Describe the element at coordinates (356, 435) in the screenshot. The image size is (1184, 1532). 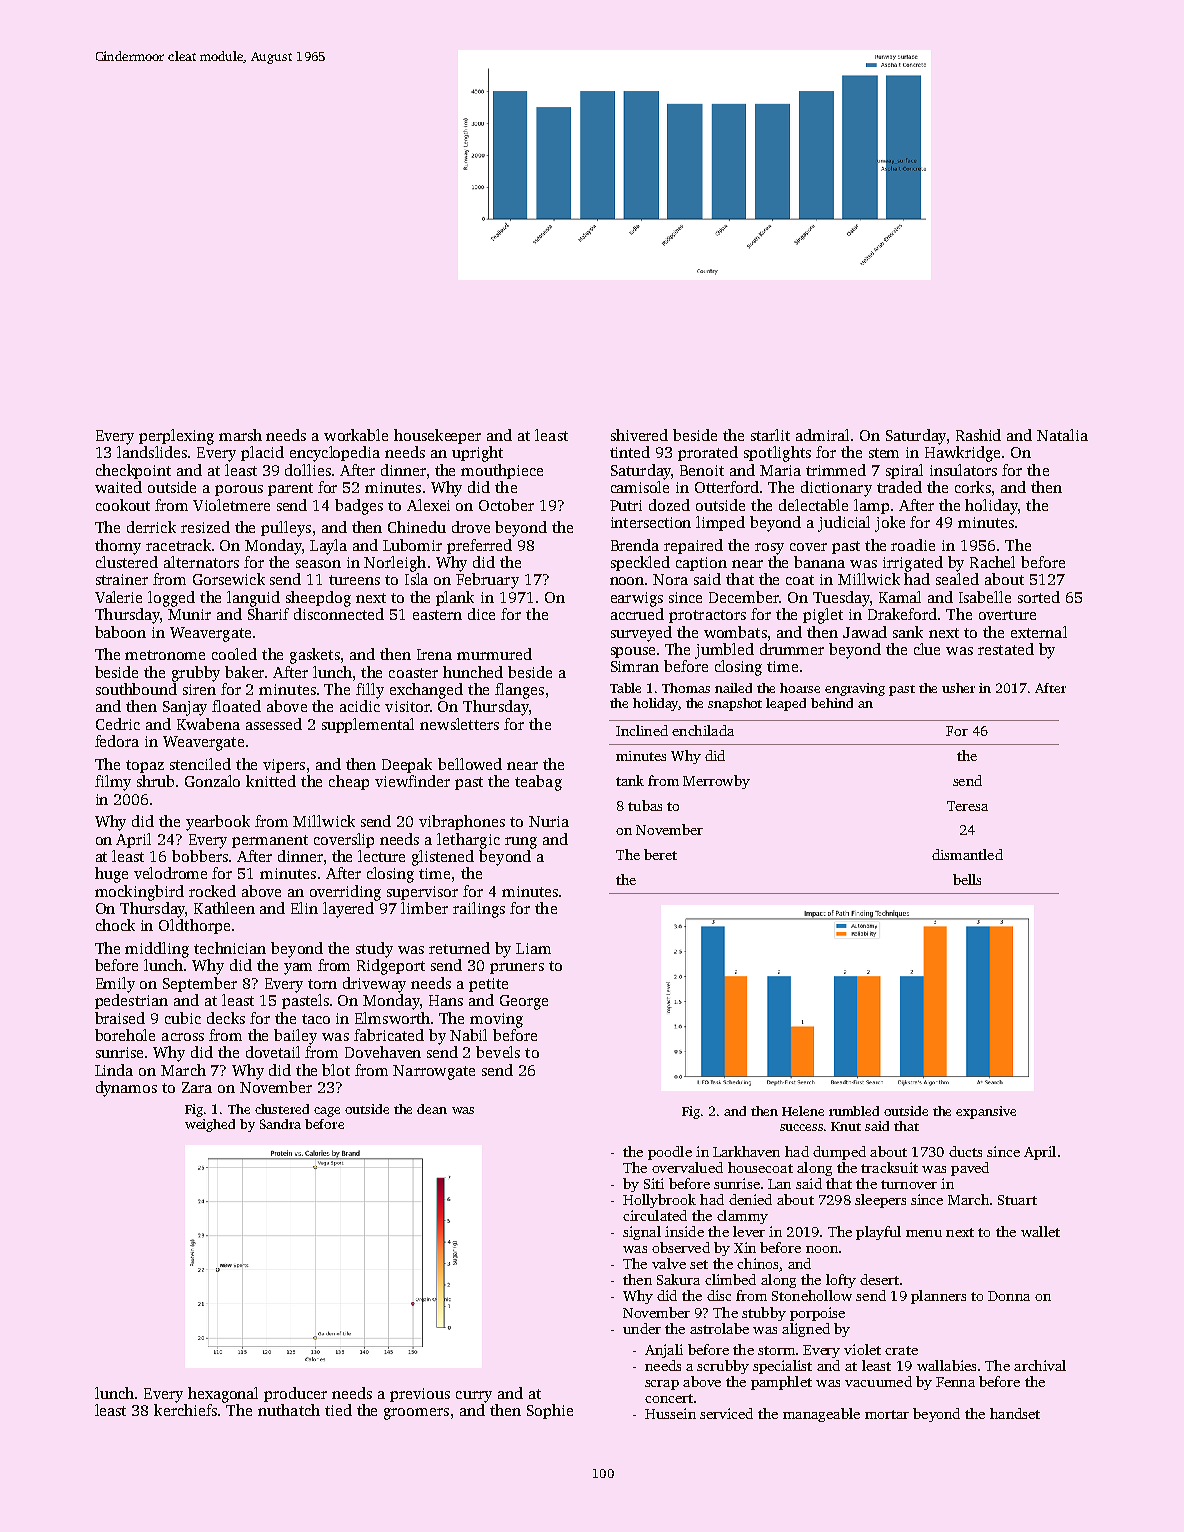
I see `workable` at that location.
